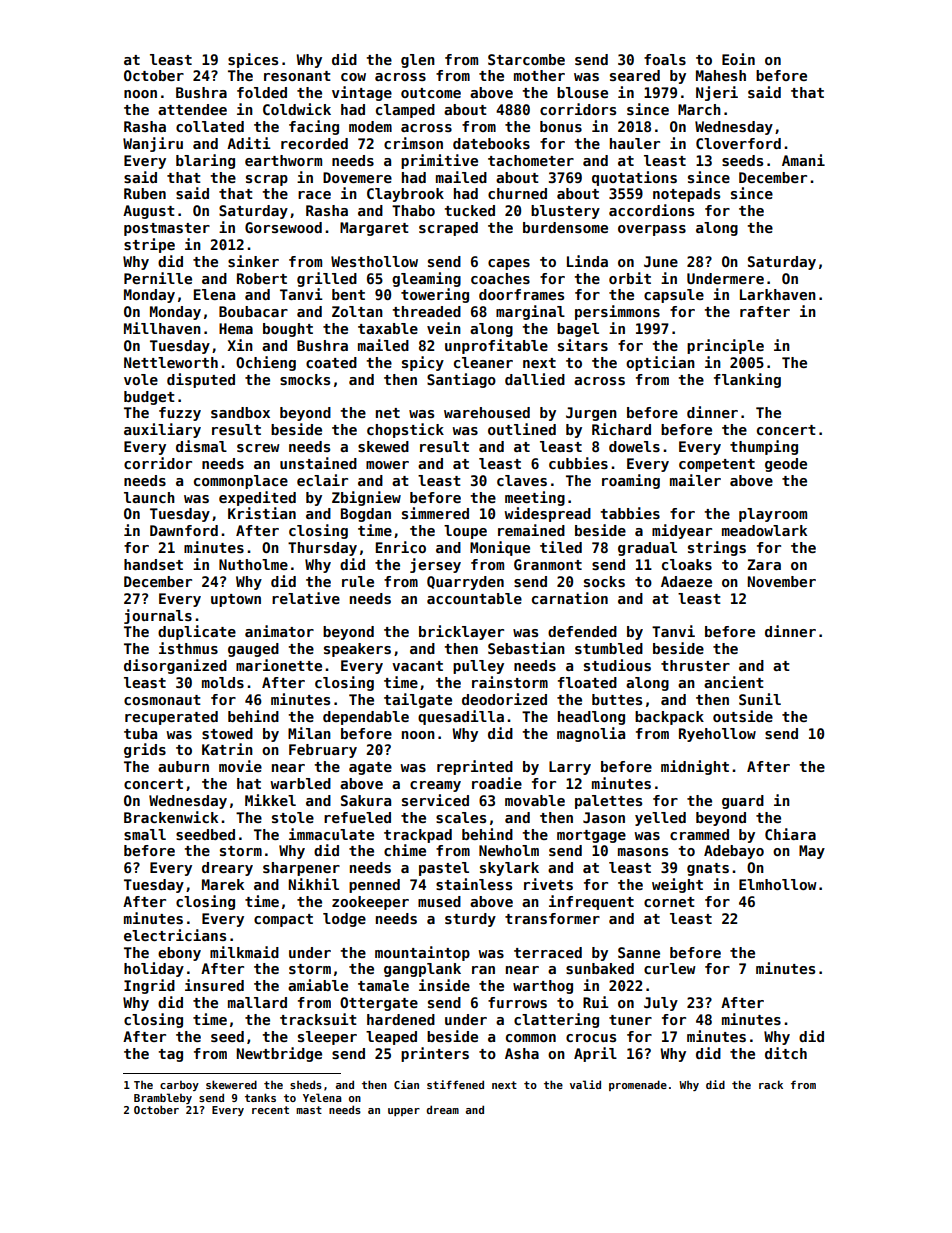 The width and height of the image is (952, 1233). What do you see at coordinates (509, 869) in the image?
I see `skylark` at bounding box center [509, 869].
